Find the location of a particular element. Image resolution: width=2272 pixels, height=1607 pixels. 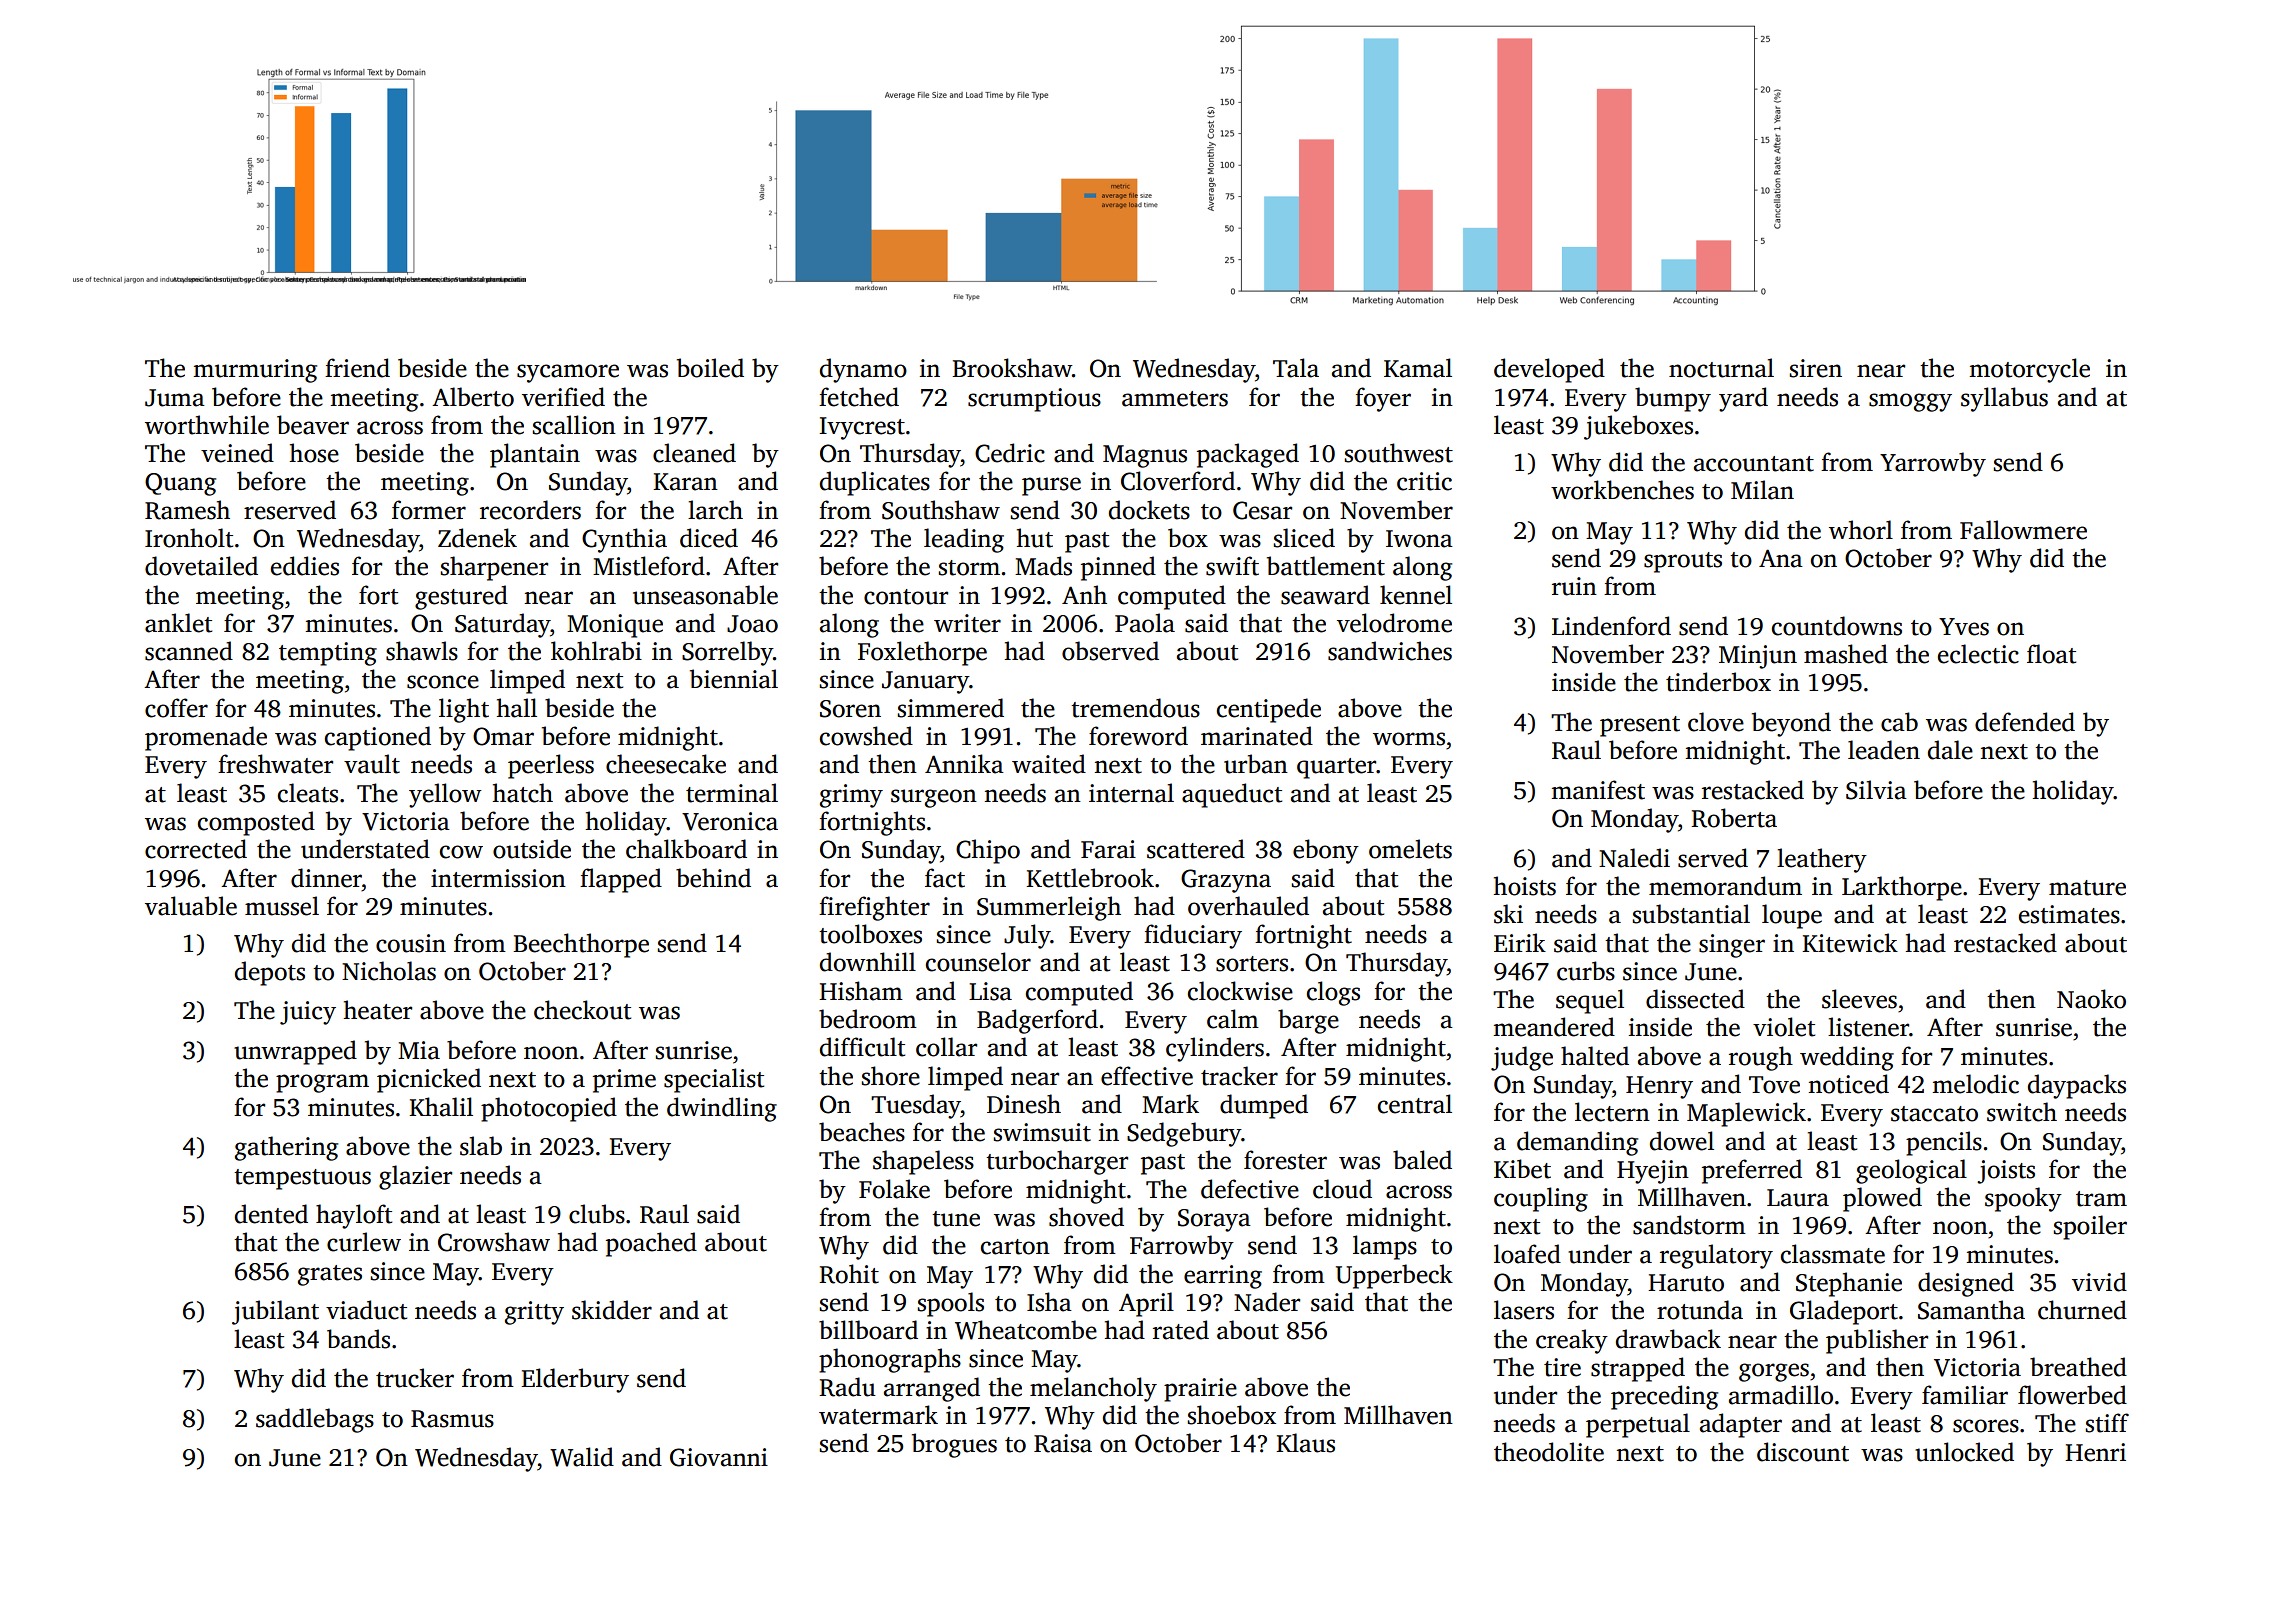

nocturnal is located at coordinates (1721, 368).
